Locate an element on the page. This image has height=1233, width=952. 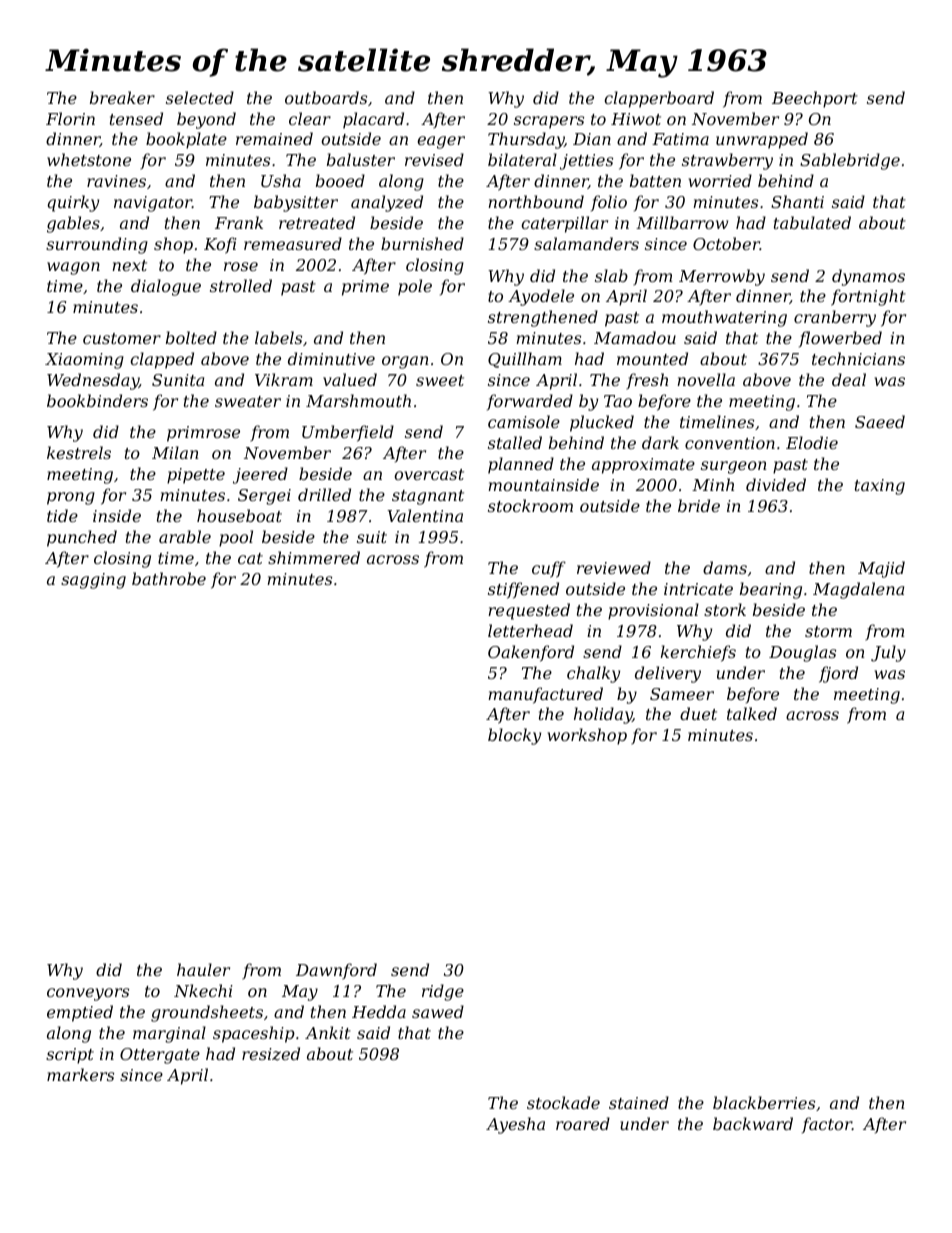
Magdalena is located at coordinates (858, 590).
